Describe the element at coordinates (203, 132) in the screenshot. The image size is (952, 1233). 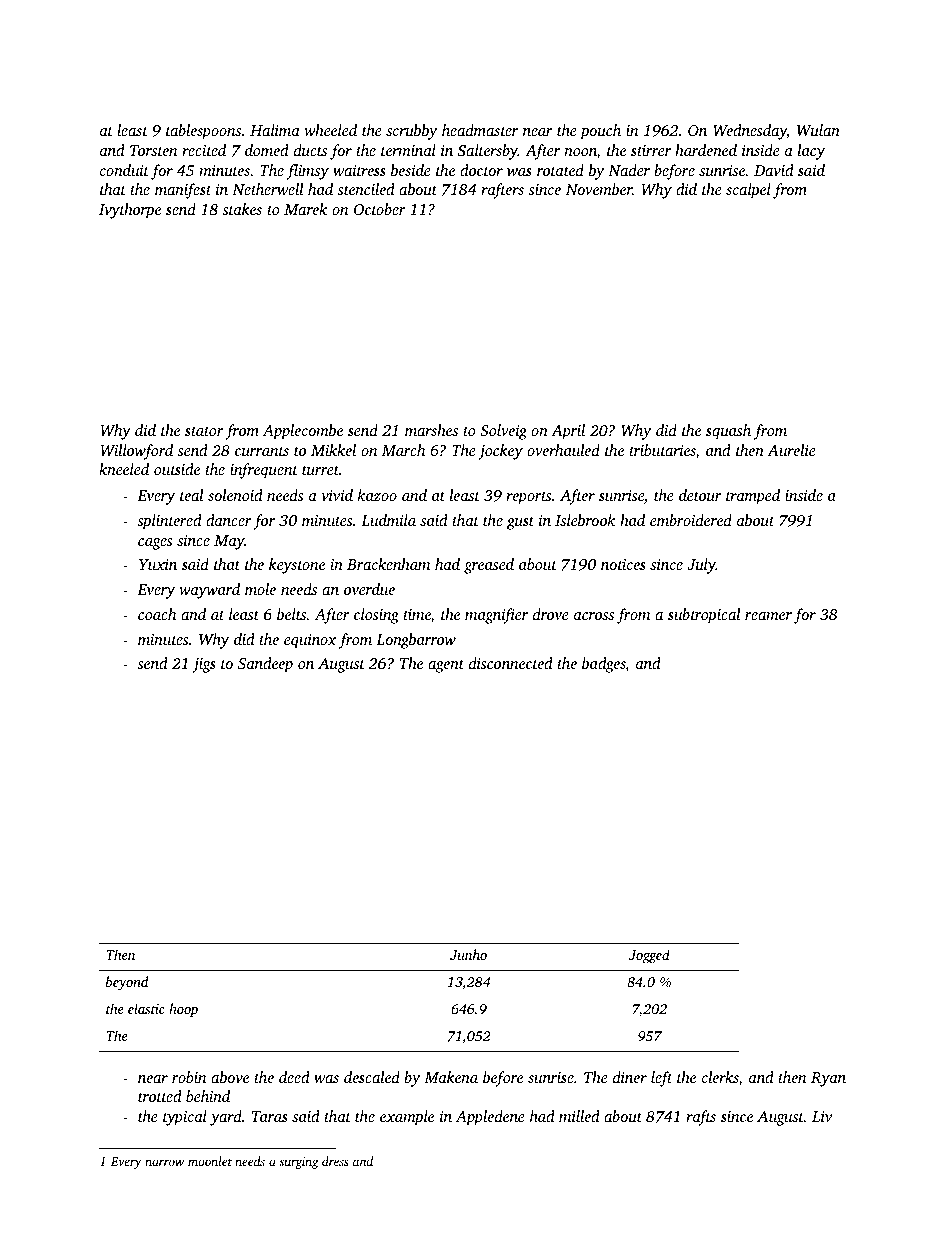
I see `tablespoons` at that location.
